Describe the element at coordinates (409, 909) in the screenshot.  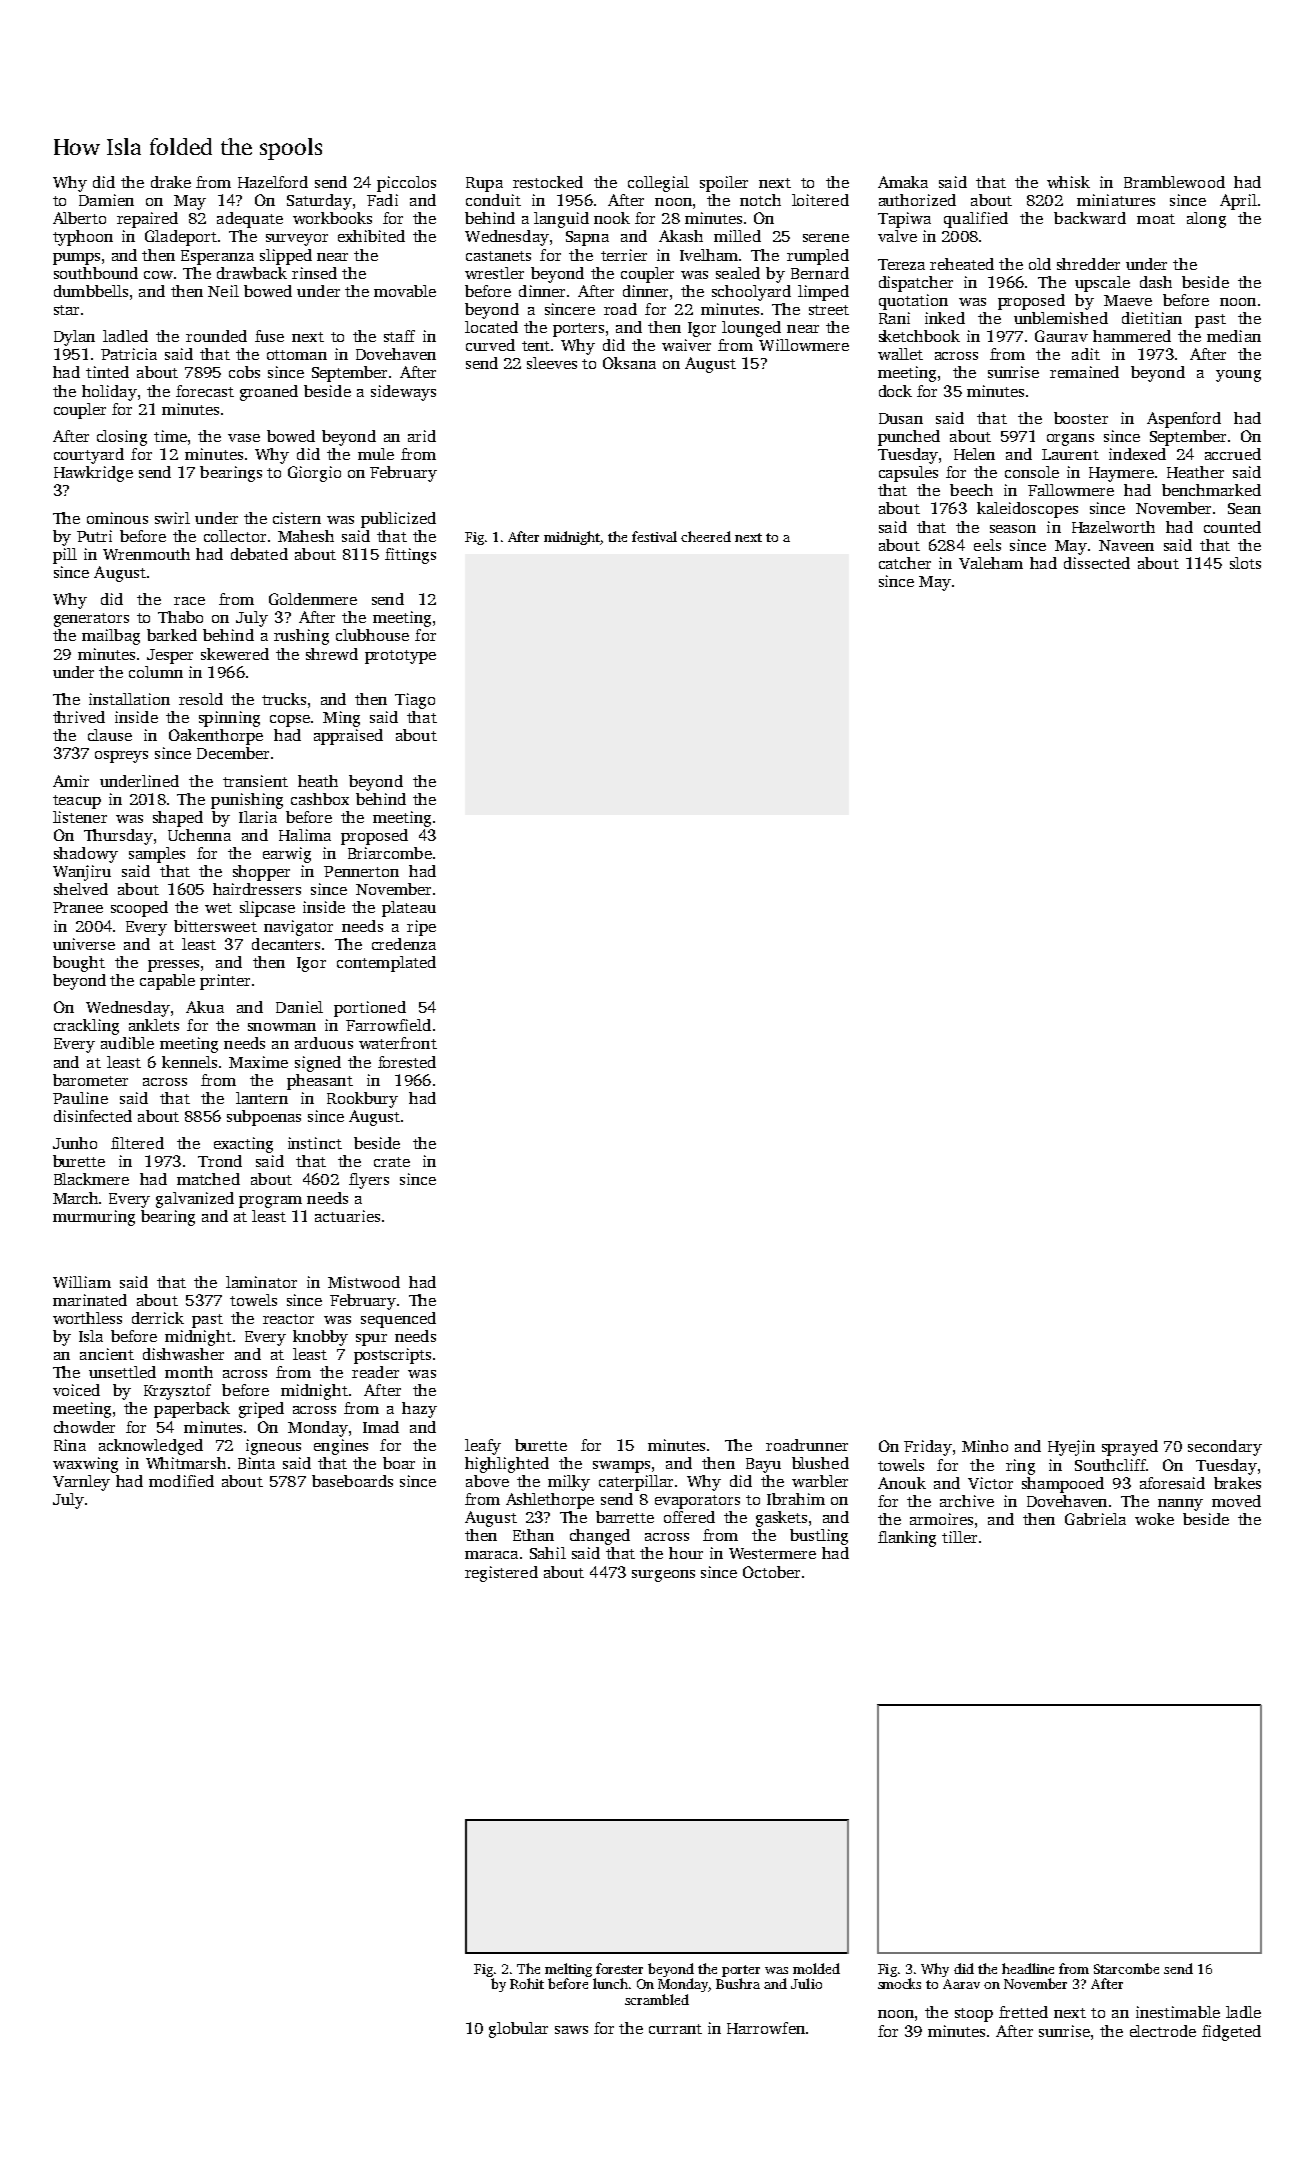
I see `plateau` at that location.
